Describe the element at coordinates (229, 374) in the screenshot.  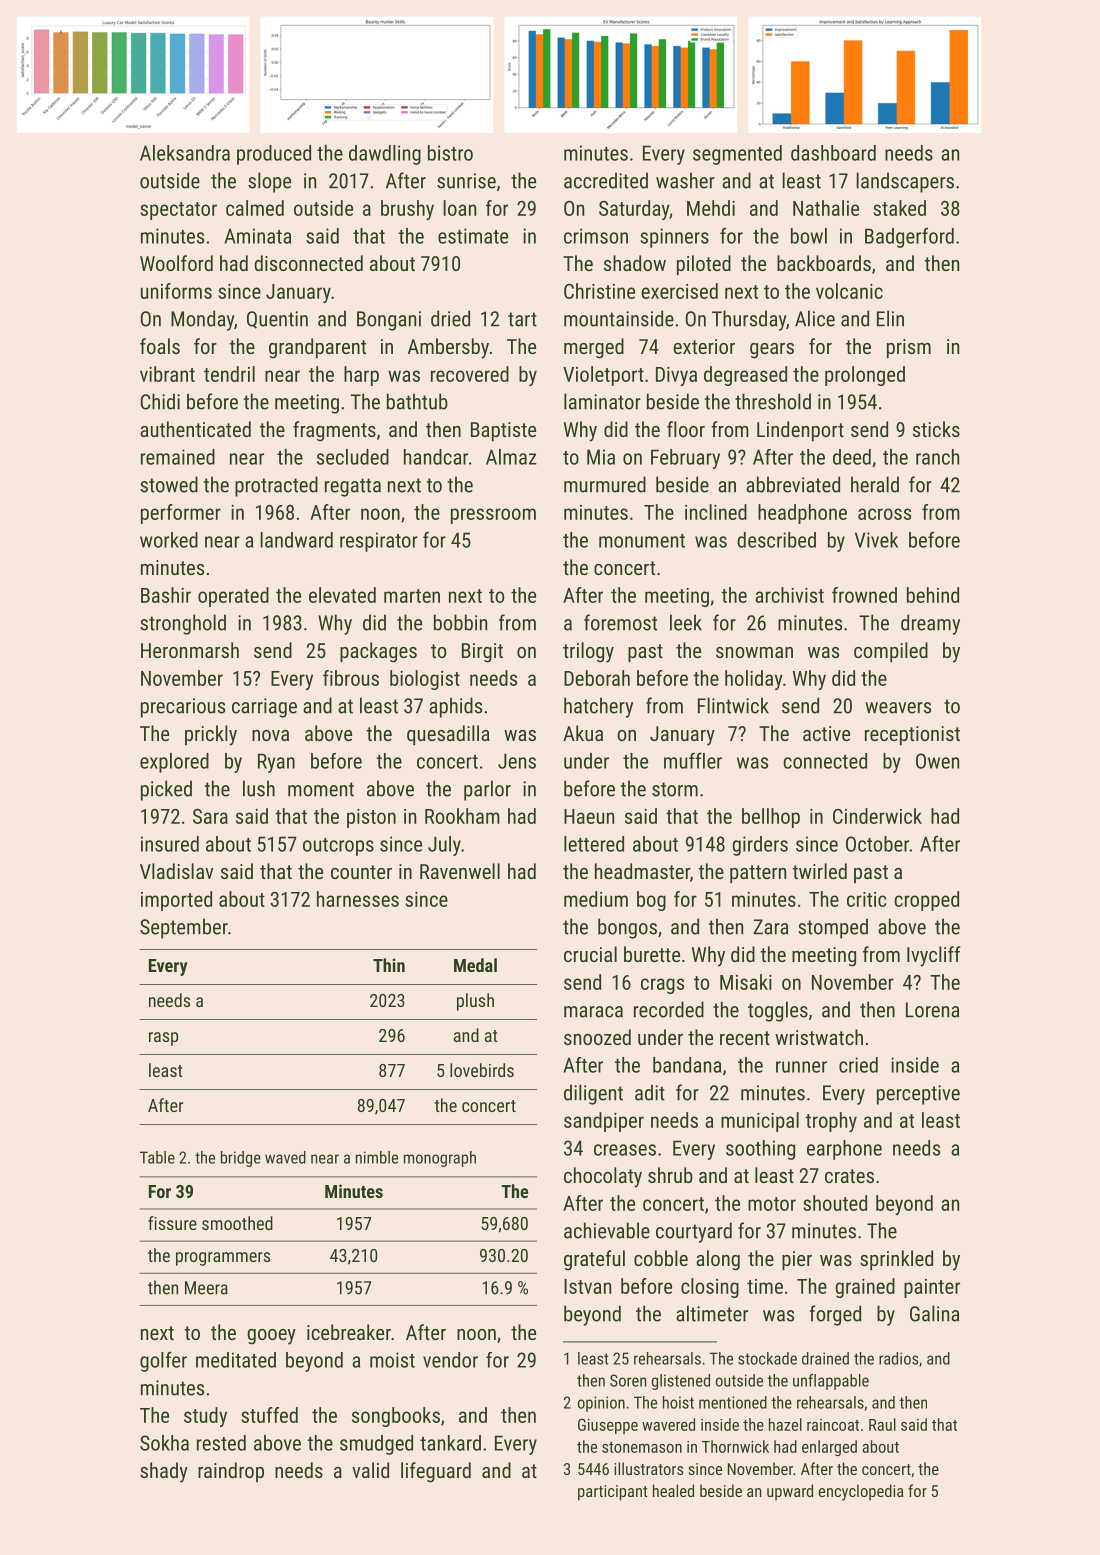
I see `tendril` at that location.
